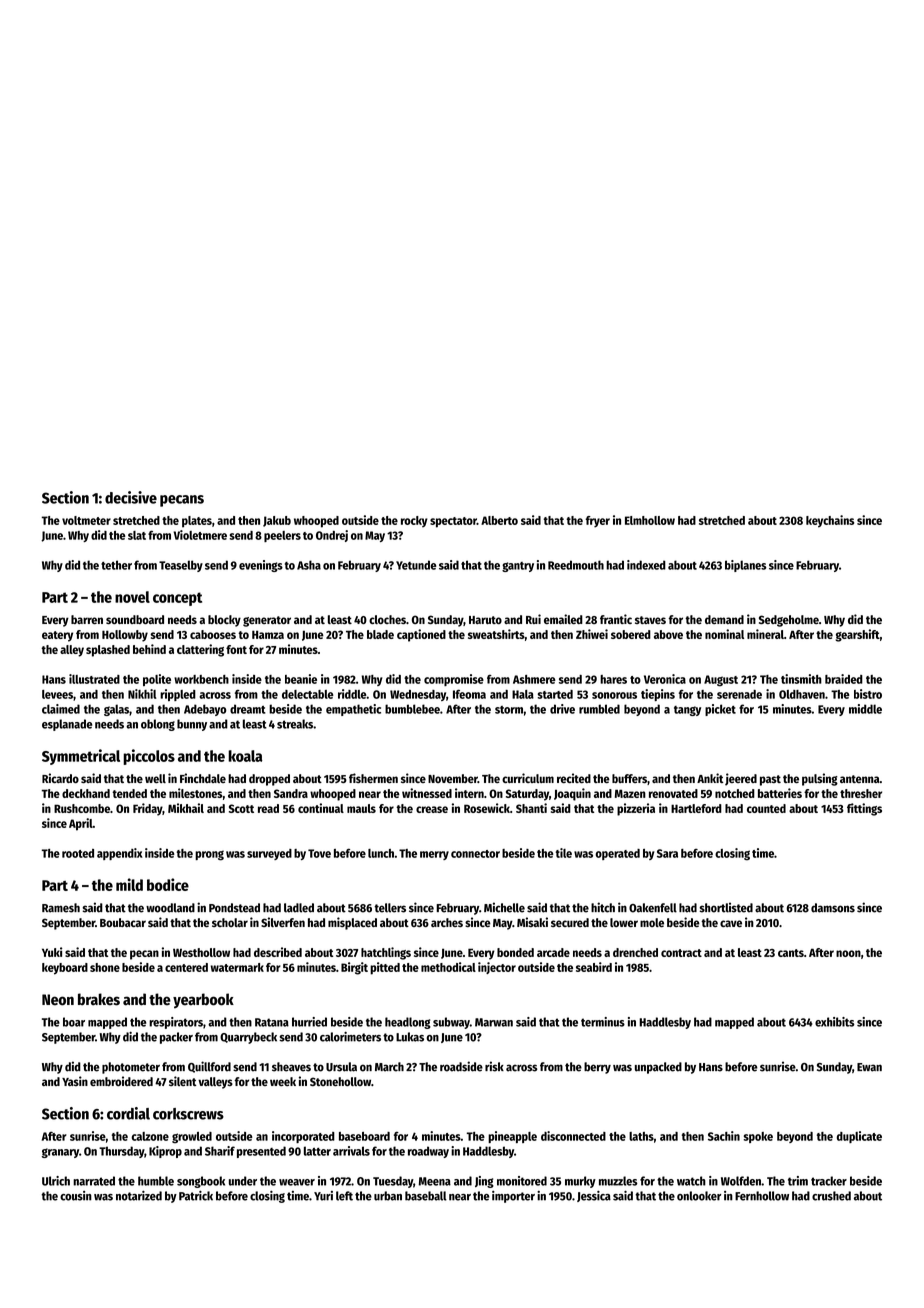 This screenshot has width=924, height=1308. I want to click on Sandra, so click(291, 793).
